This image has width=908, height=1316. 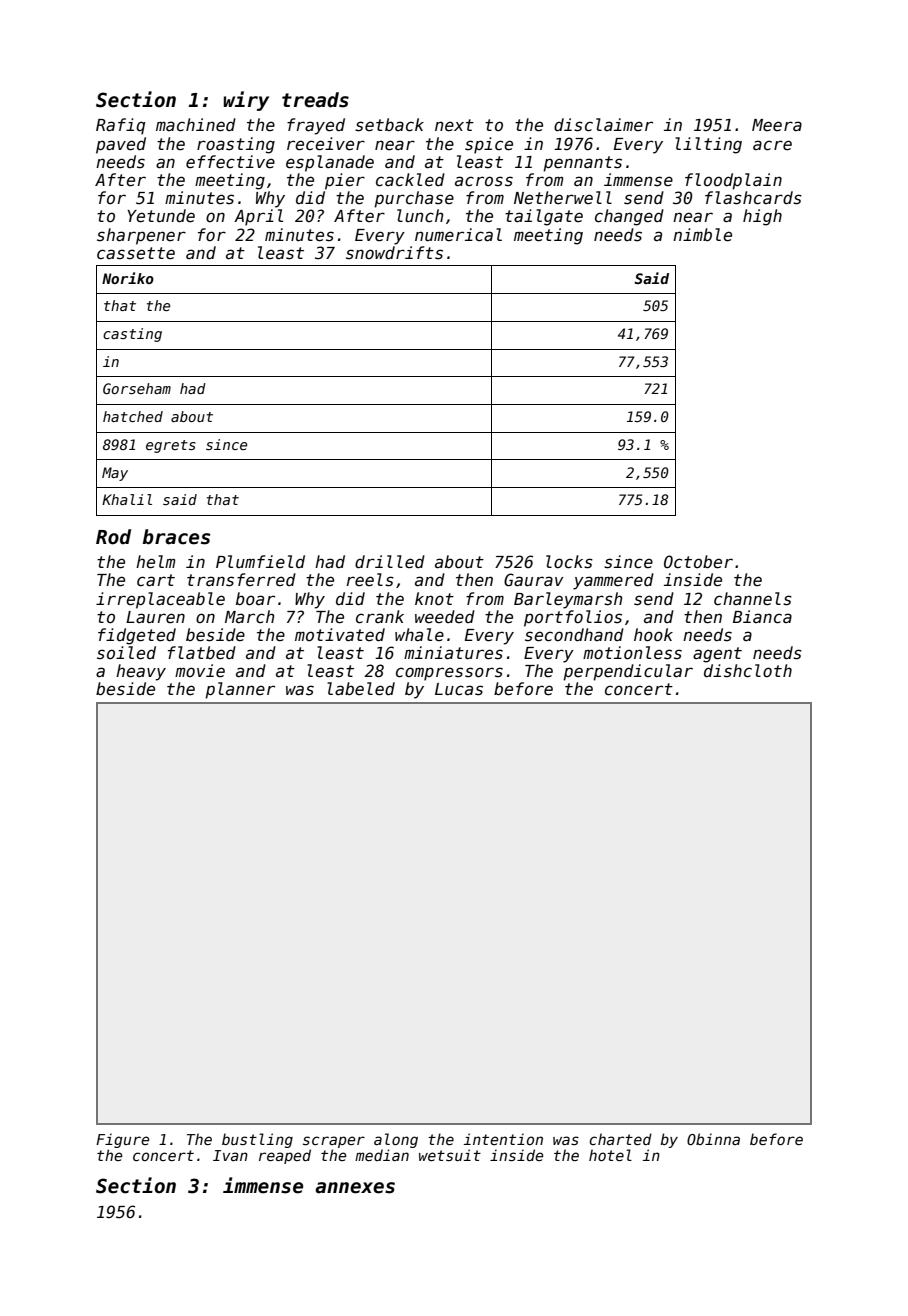 I want to click on planner, so click(x=240, y=690).
